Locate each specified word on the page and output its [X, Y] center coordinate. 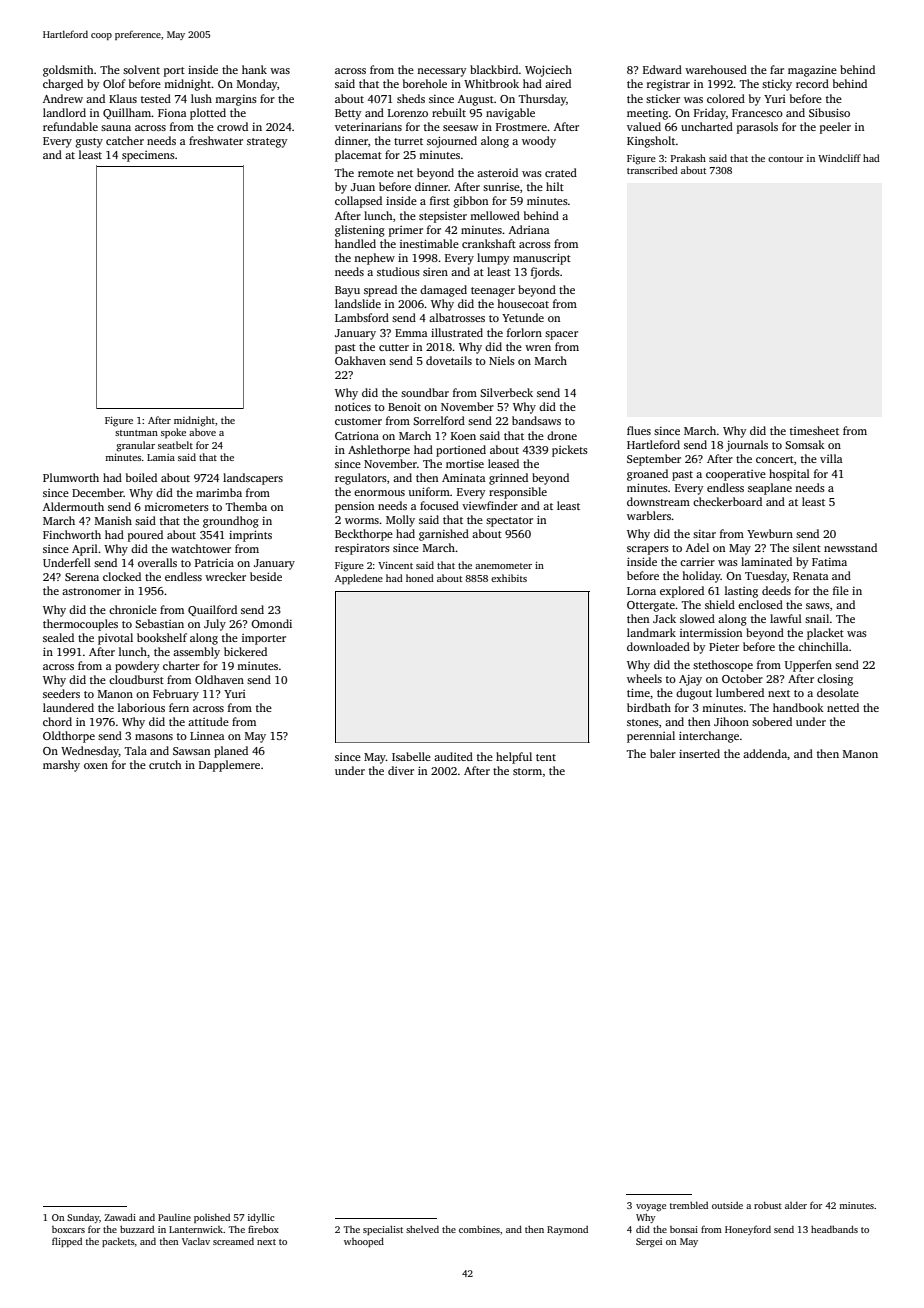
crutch [165, 764]
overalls [157, 562]
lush [201, 98]
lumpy [493, 259]
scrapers [648, 550]
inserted [699, 753]
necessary [441, 72]
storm [527, 771]
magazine [812, 71]
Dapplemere [229, 766]
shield [720, 604]
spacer [561, 335]
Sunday [83, 1218]
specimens [148, 156]
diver [401, 770]
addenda [765, 753]
